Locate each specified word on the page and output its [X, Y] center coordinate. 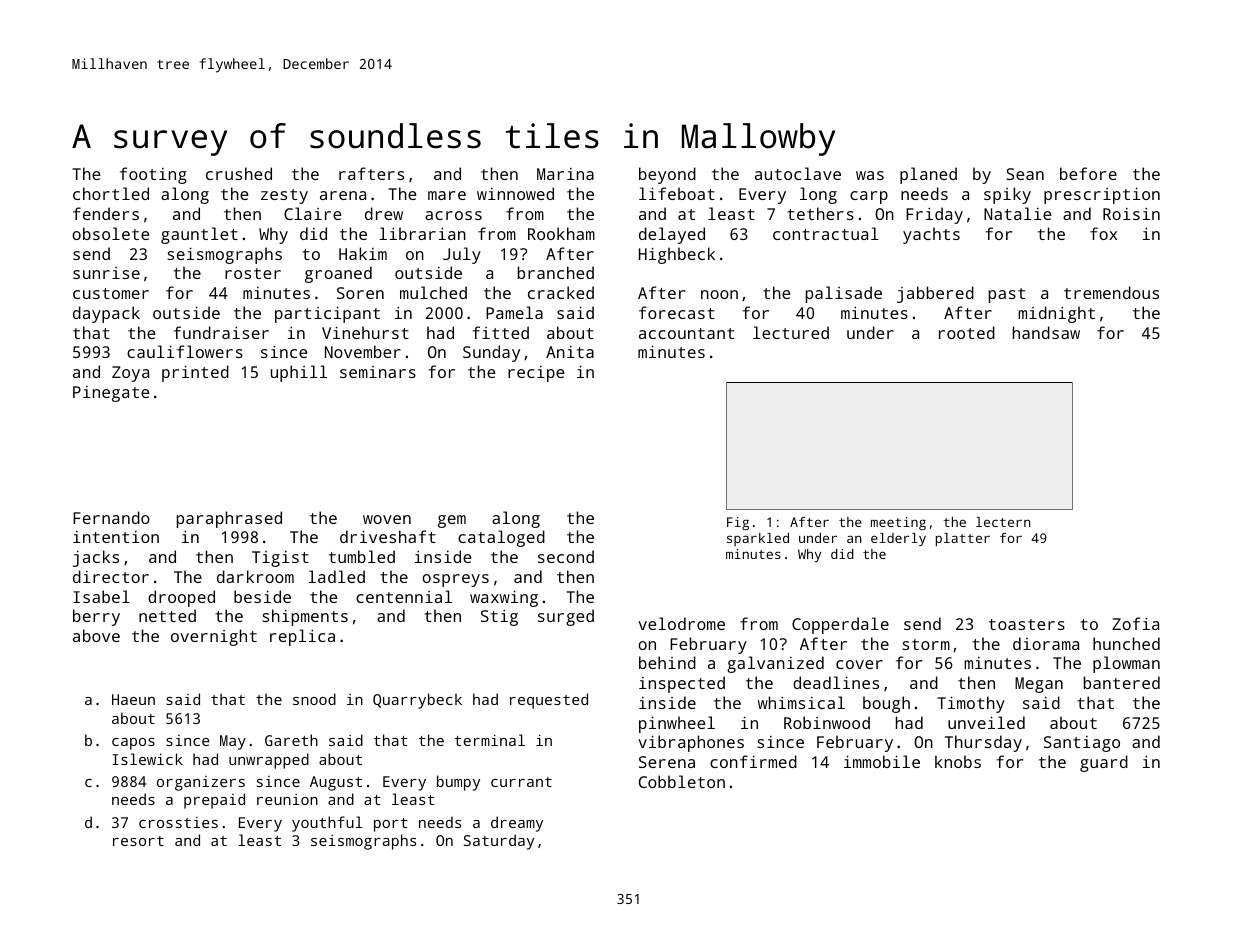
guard [1104, 763]
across [453, 215]
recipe [536, 374]
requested [549, 701]
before [1088, 173]
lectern [1003, 522]
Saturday [499, 842]
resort [138, 841]
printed [195, 373]
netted [167, 615]
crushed [239, 173]
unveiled [986, 722]
